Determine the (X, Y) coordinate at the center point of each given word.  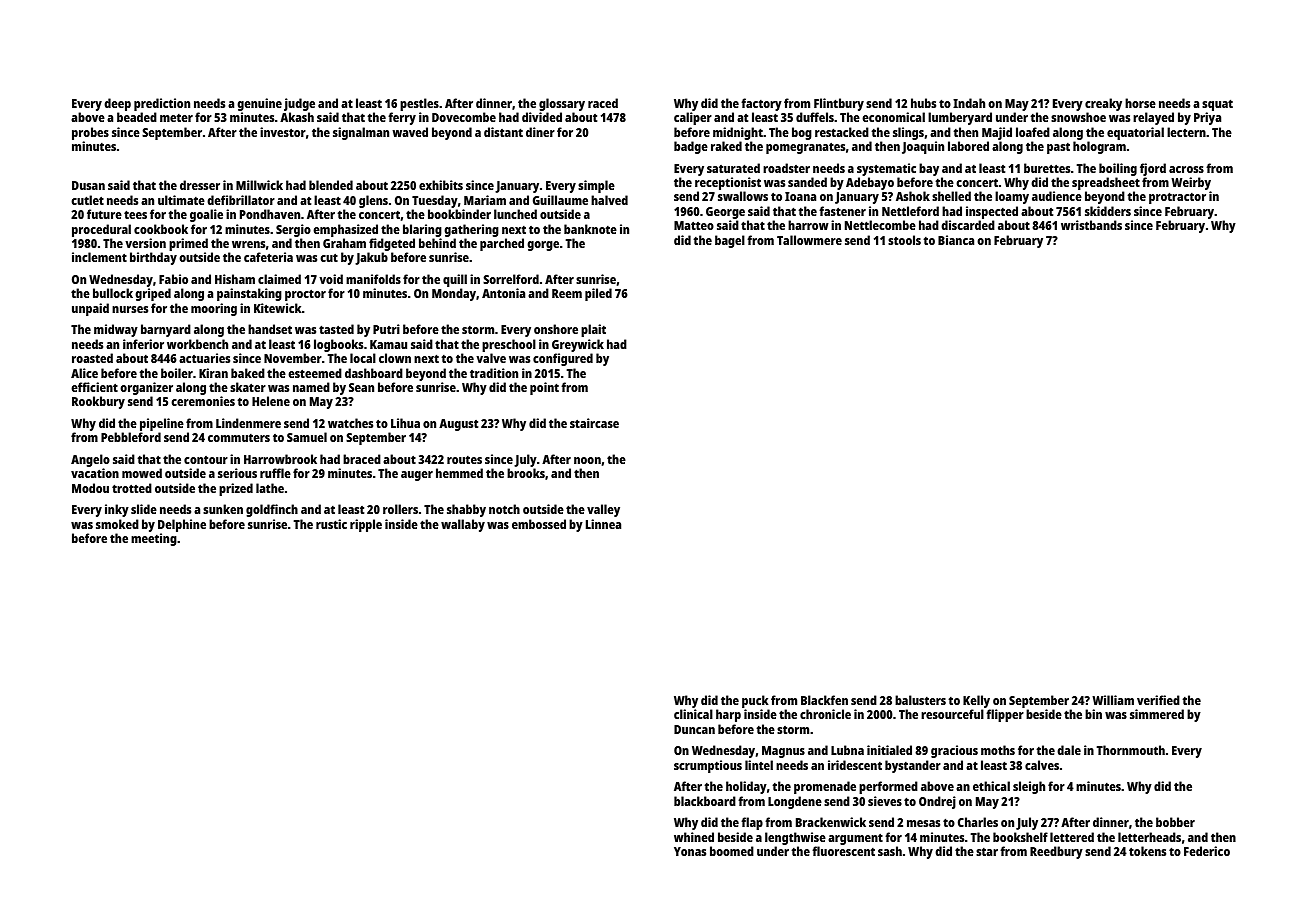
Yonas (690, 851)
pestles (419, 104)
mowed (142, 473)
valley (603, 510)
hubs (923, 103)
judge (299, 104)
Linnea (603, 524)
